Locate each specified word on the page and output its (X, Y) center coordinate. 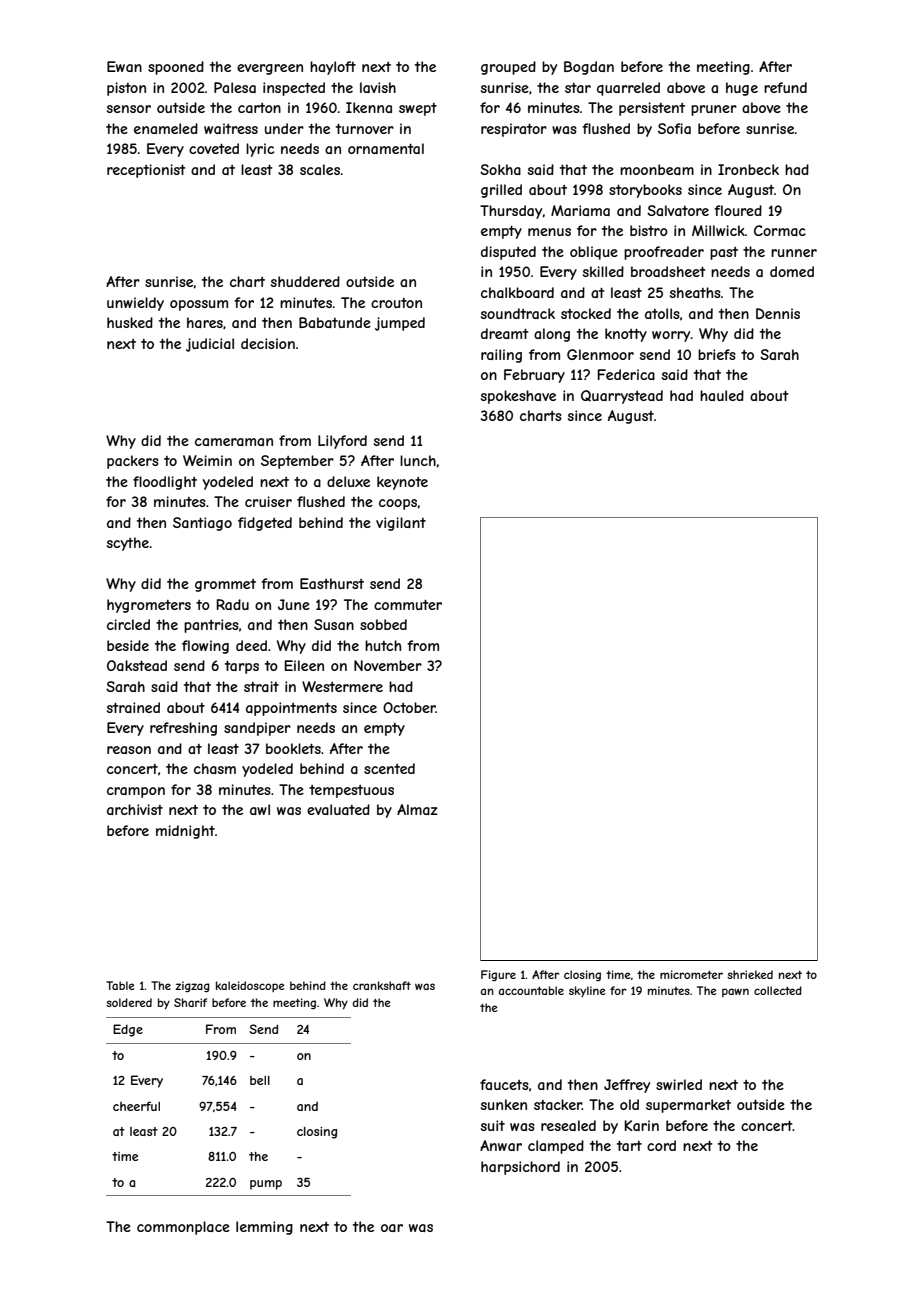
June (294, 604)
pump (266, 1185)
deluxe (348, 481)
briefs (717, 354)
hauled (722, 395)
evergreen (270, 69)
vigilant (401, 524)
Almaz (417, 809)
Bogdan (589, 68)
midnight (185, 832)
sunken (504, 1104)
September (297, 462)
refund (785, 87)
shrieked (750, 974)
